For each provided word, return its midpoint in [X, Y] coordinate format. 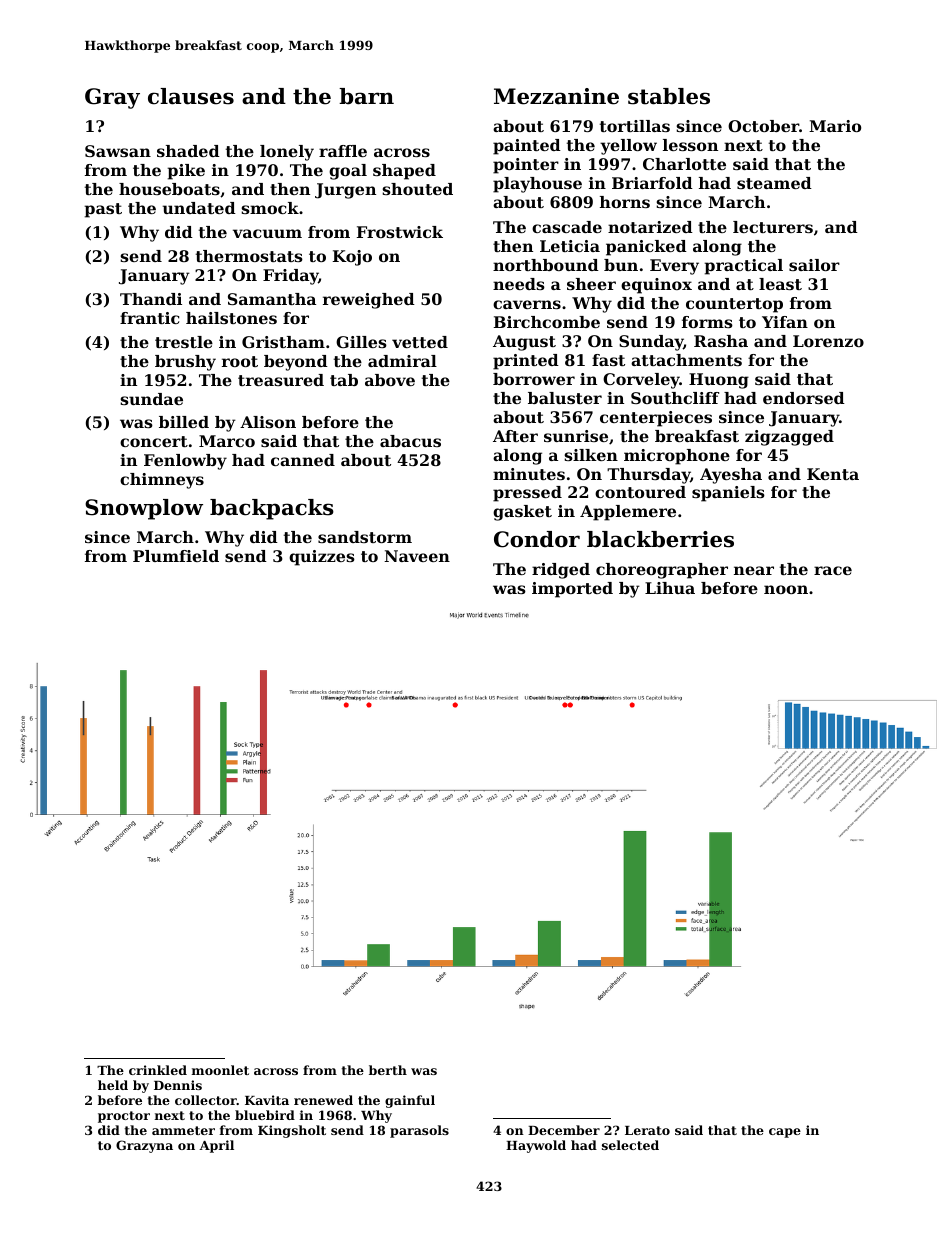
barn [366, 96]
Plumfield [176, 556]
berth [388, 1070]
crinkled [158, 1070]
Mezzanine [556, 96]
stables [669, 96]
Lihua [670, 588]
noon [786, 589]
